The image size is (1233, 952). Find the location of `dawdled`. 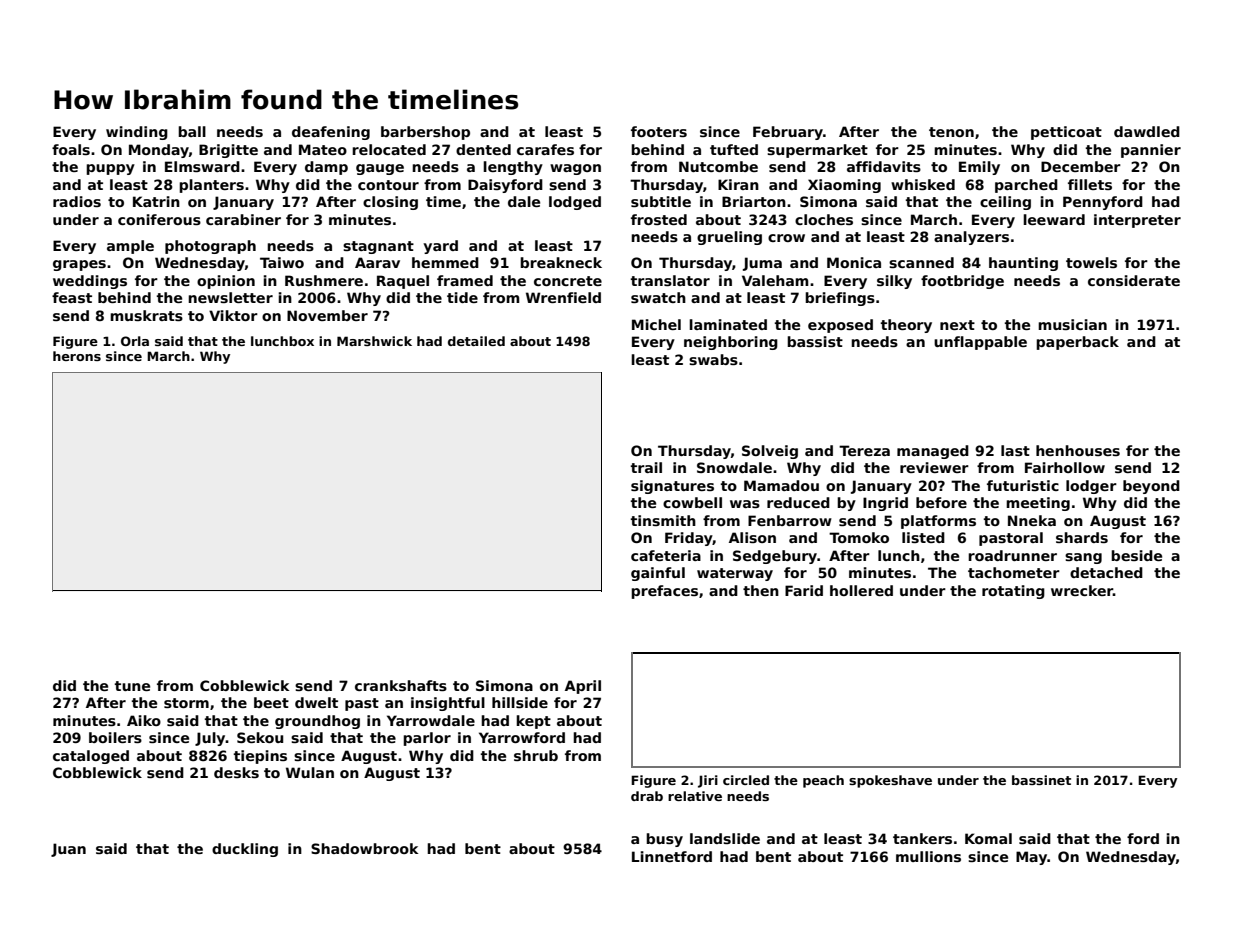

dawdled is located at coordinates (1147, 131).
